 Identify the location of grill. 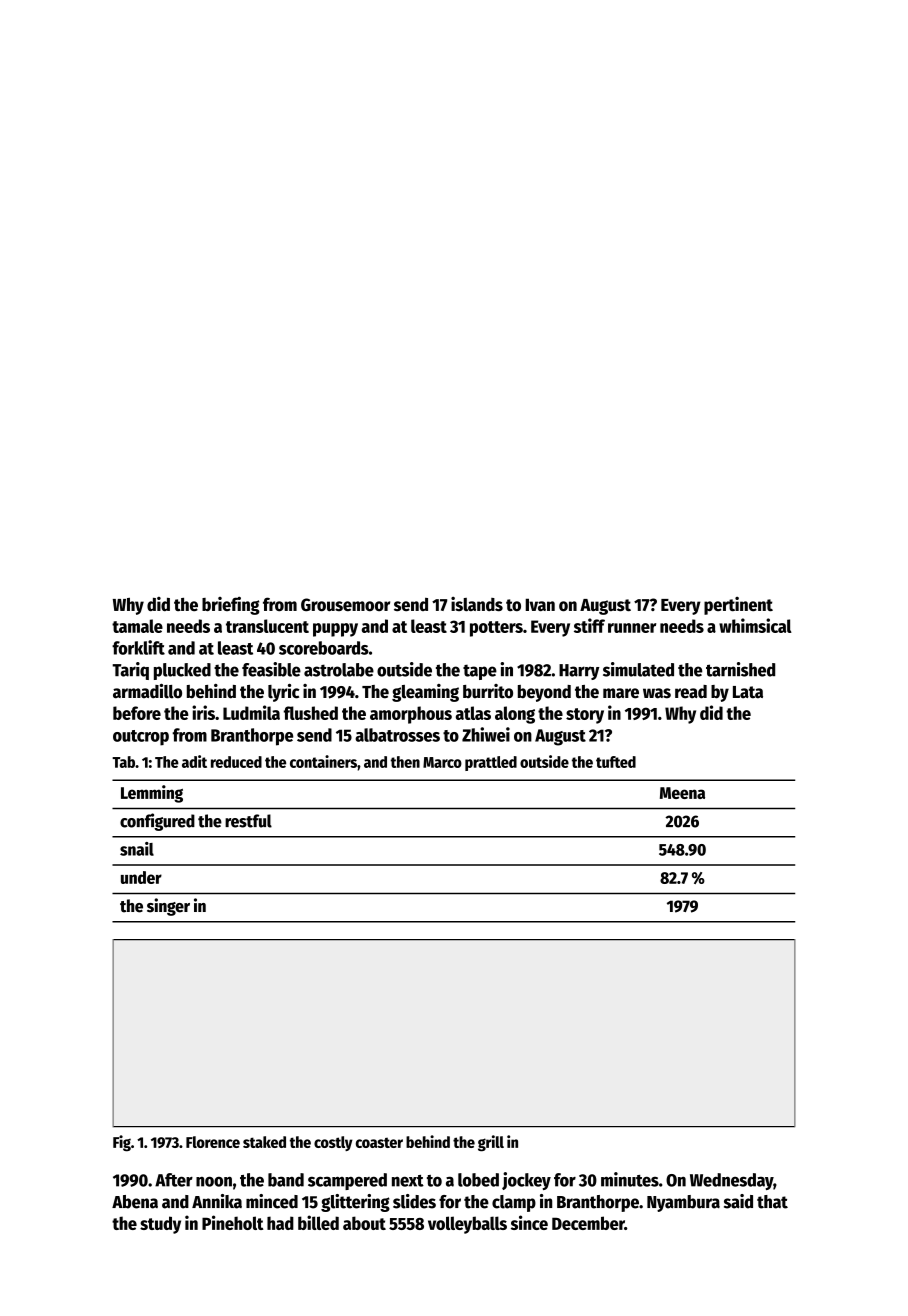
(491, 1143).
